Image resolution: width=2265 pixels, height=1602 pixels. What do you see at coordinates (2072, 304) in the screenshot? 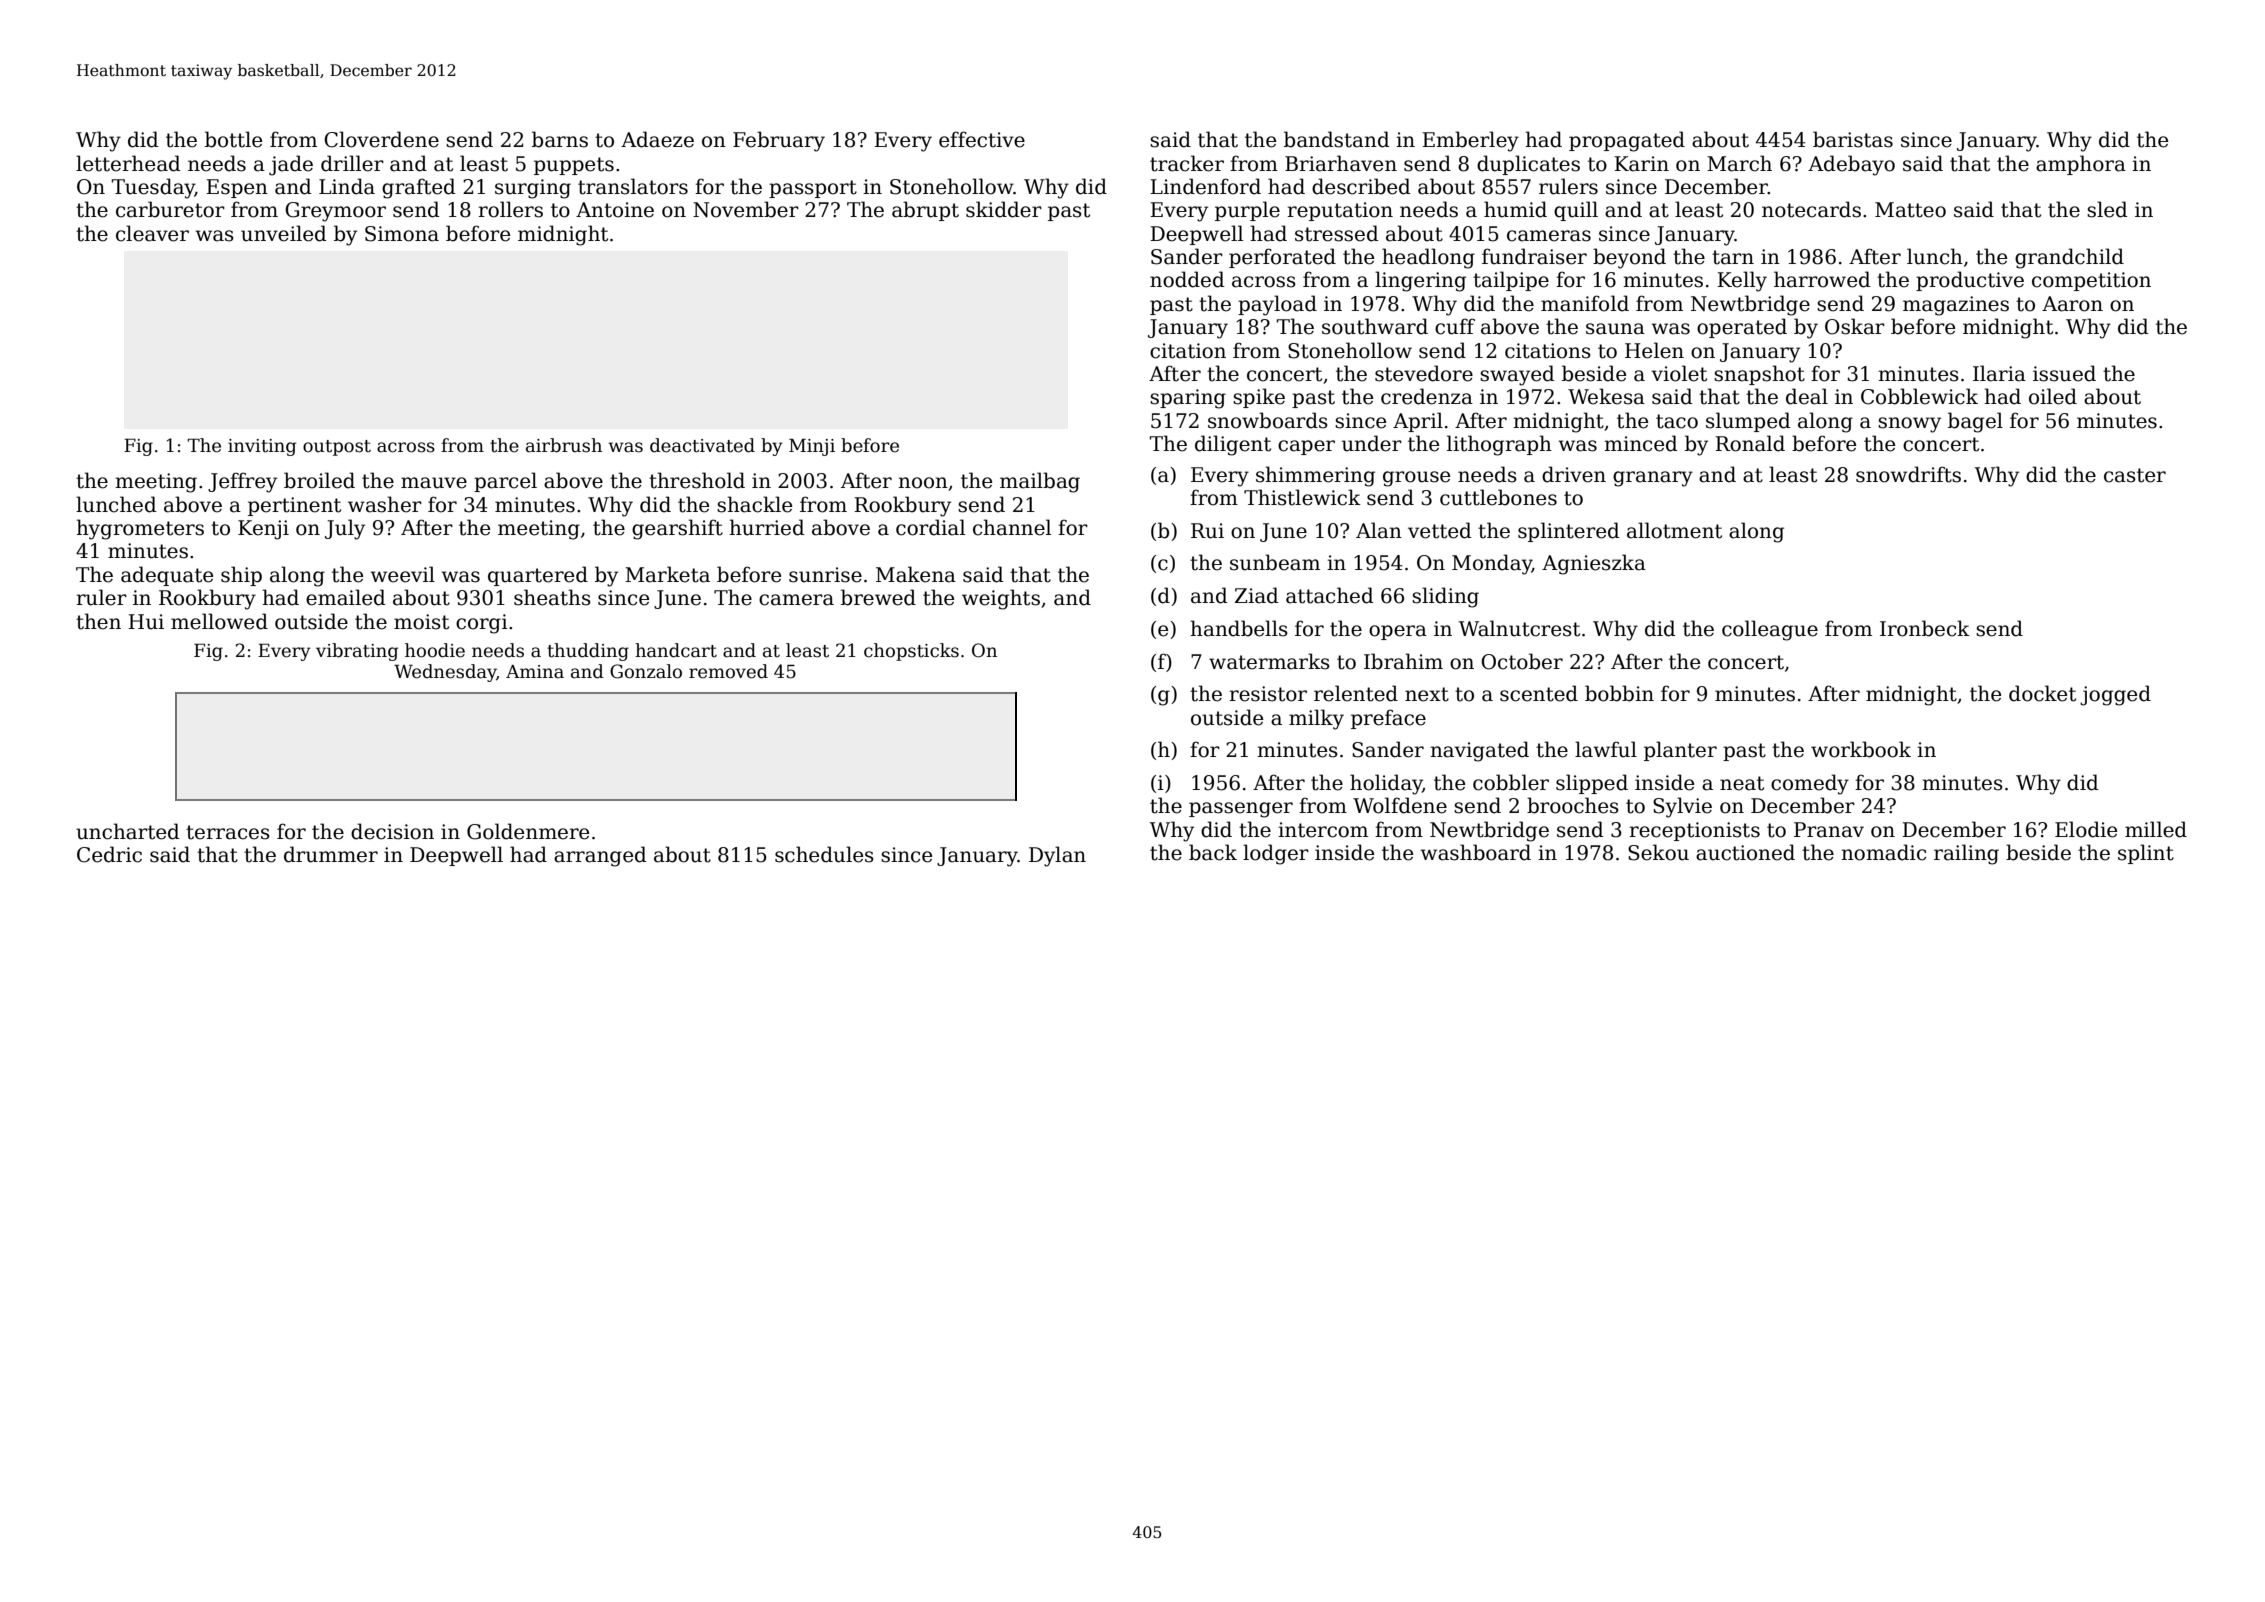
I see `Aaron` at bounding box center [2072, 304].
